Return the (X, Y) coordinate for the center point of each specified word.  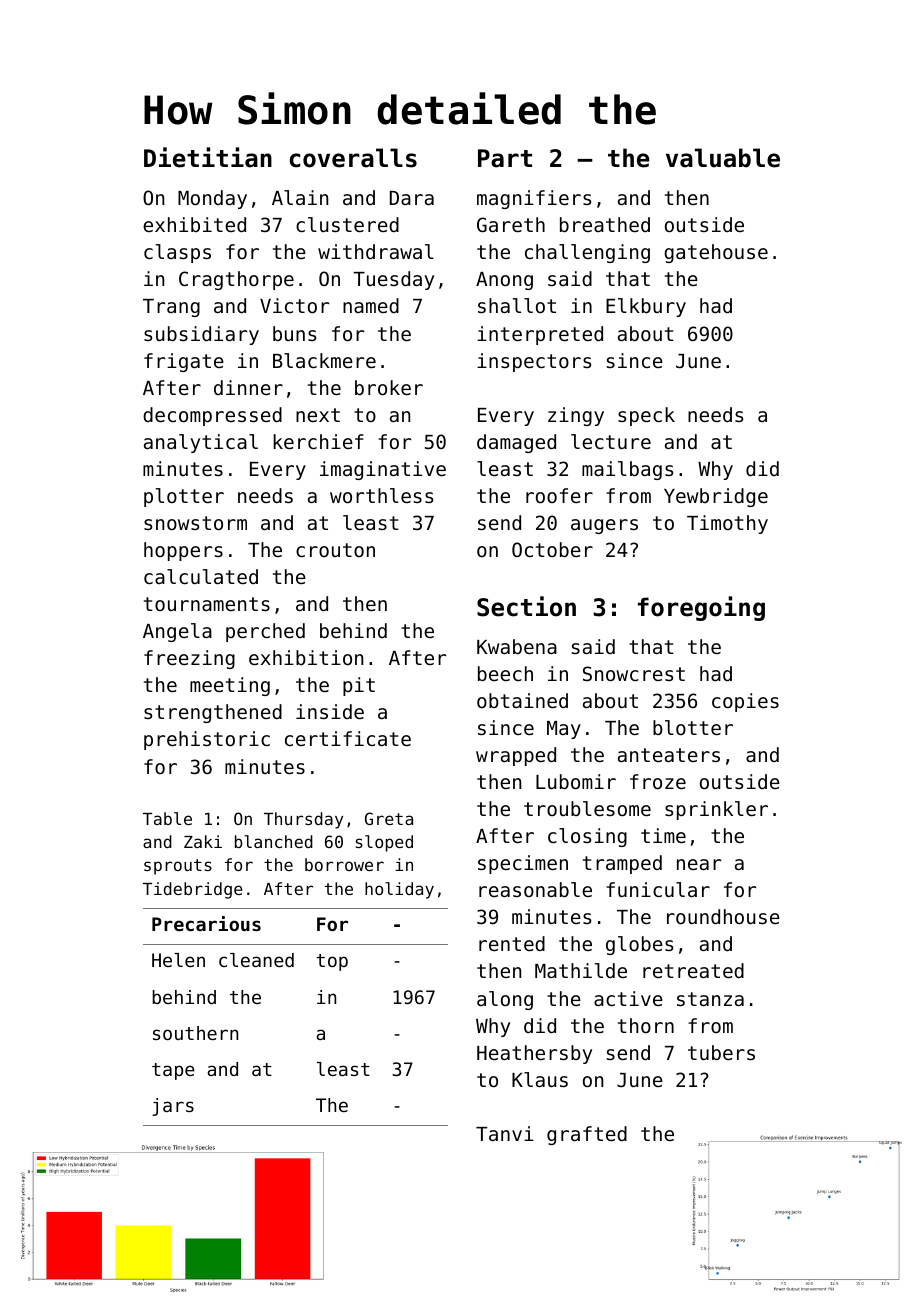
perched (265, 632)
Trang (171, 308)
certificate (348, 738)
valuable (723, 158)
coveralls (353, 158)
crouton (335, 550)
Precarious (206, 923)
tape (173, 1071)
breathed (605, 224)
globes (639, 945)
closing (587, 837)
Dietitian (208, 157)
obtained (522, 700)
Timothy (727, 524)
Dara (412, 198)
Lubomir (576, 781)
